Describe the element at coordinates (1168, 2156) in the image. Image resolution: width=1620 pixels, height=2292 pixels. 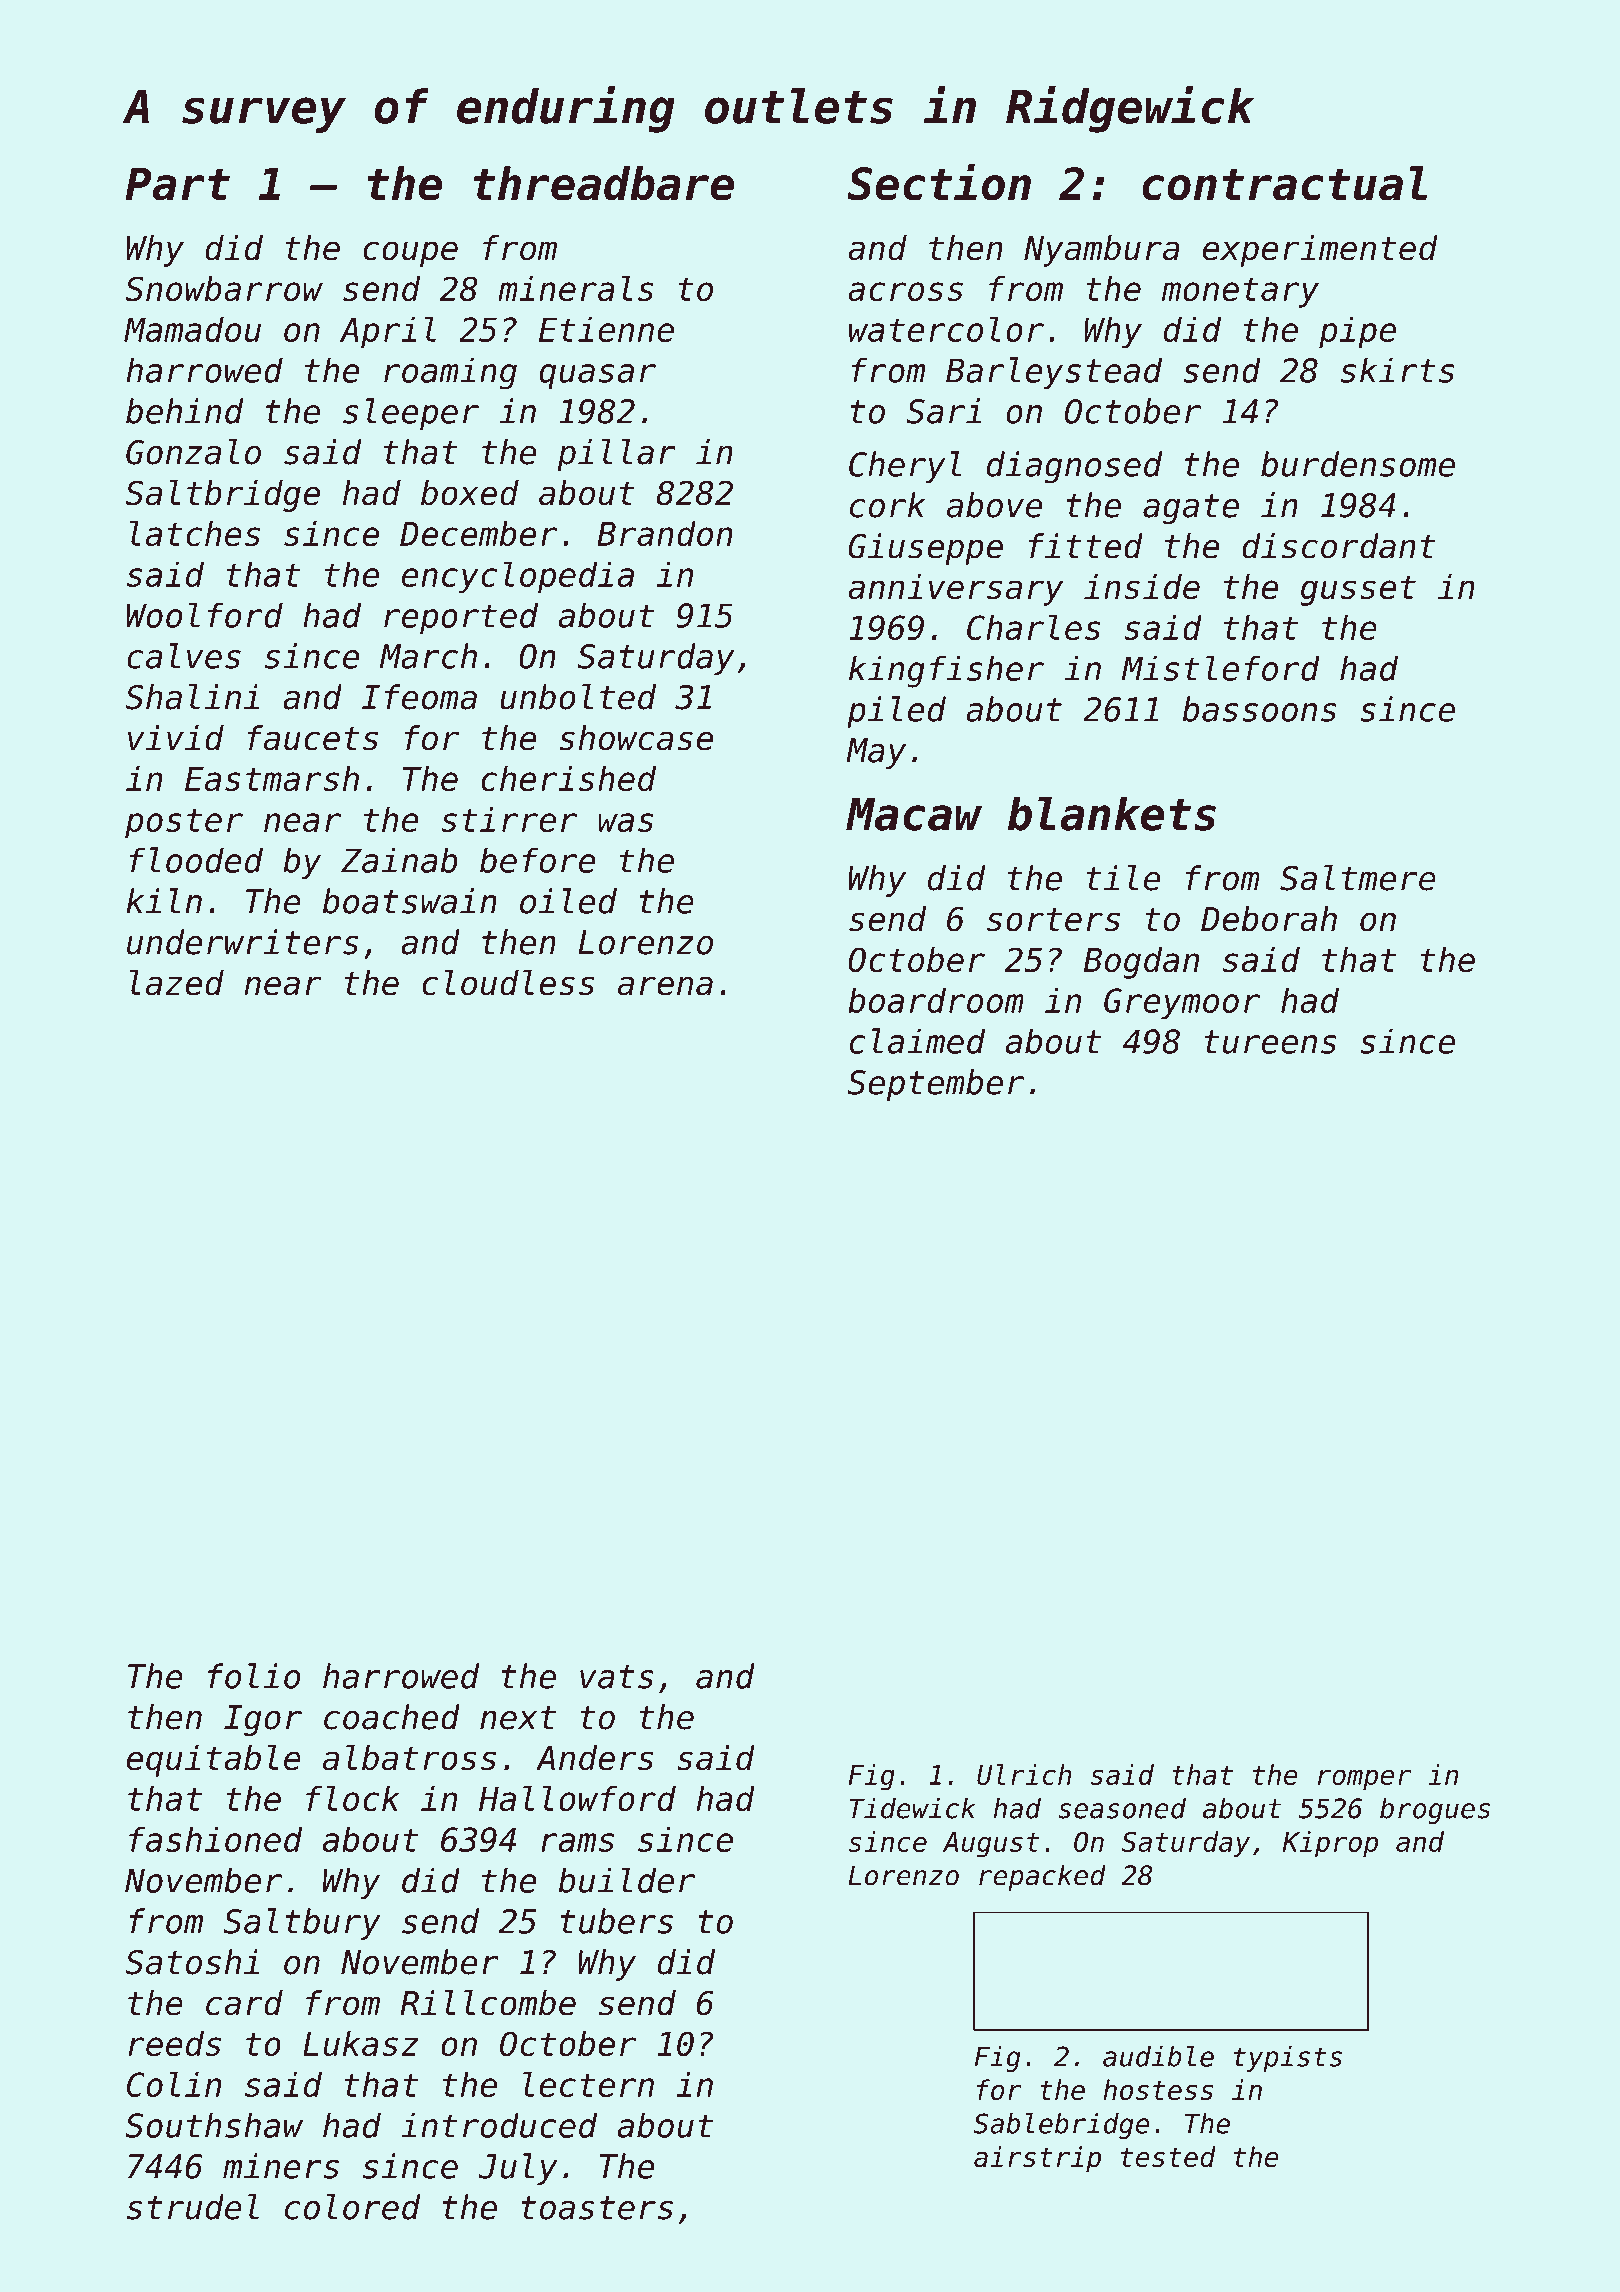
I see `tested` at that location.
